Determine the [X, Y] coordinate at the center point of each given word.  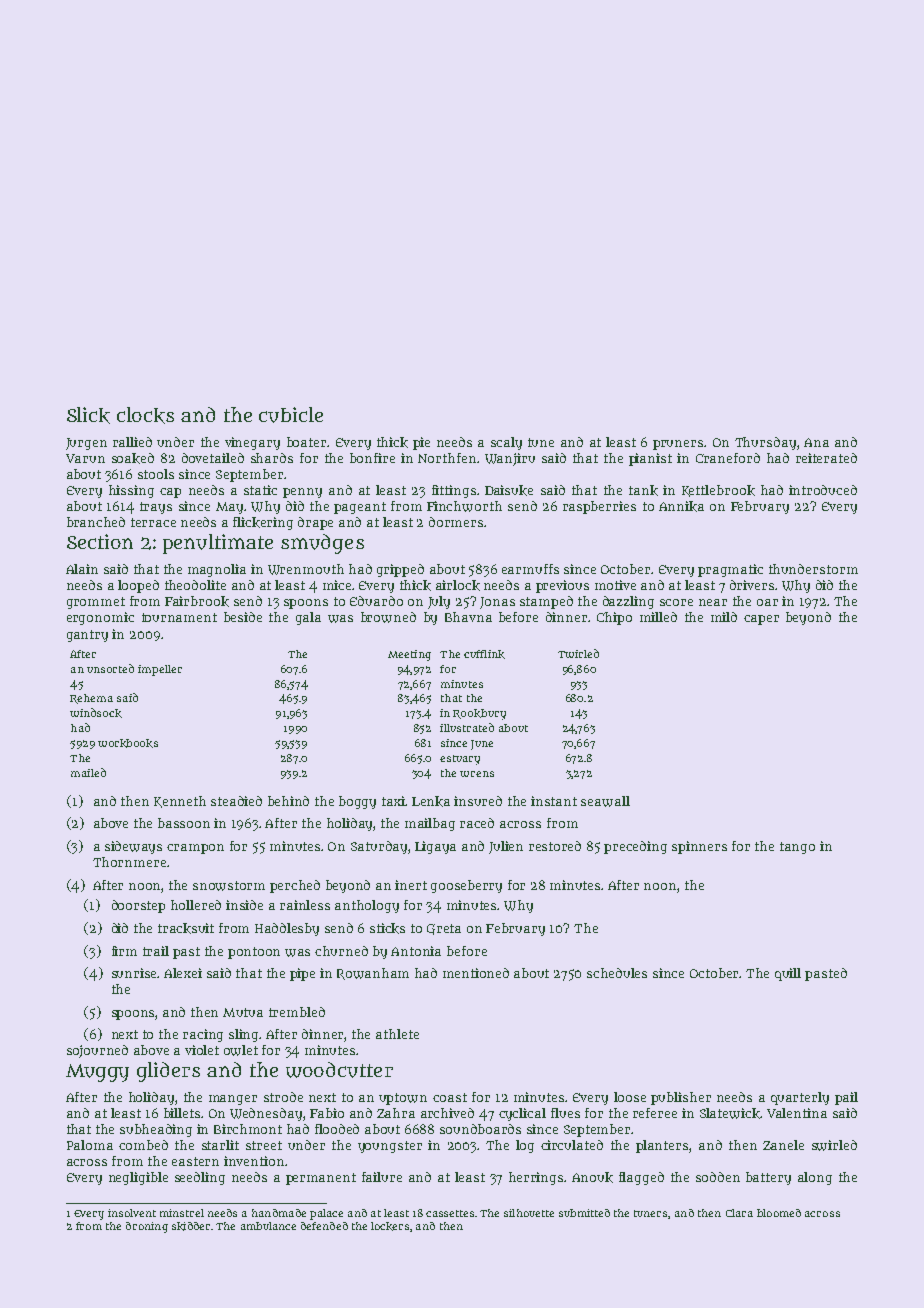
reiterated [826, 458]
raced [477, 823]
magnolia [217, 570]
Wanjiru [510, 459]
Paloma [90, 1145]
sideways [133, 847]
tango [797, 848]
